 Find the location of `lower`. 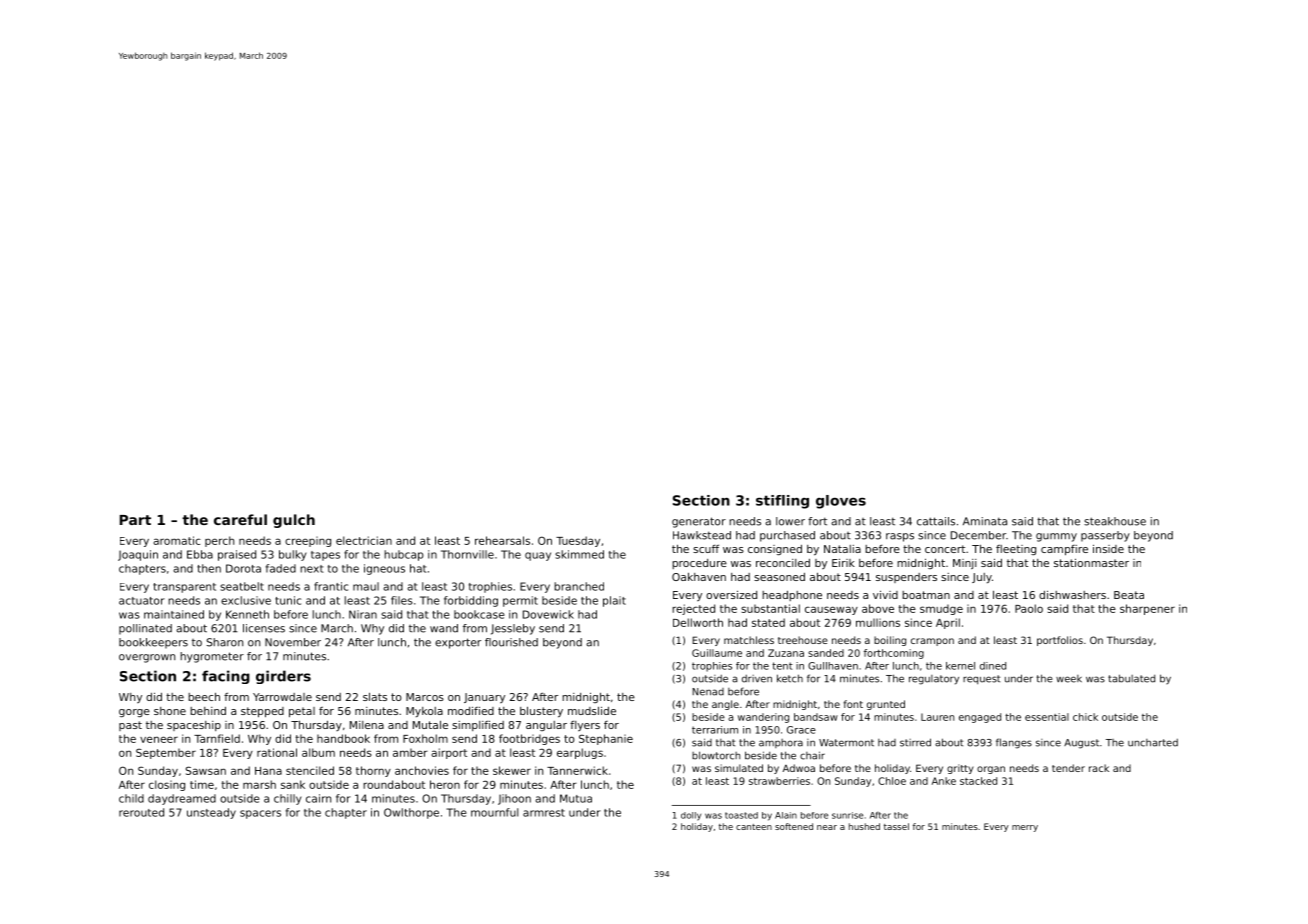

lower is located at coordinates (790, 521).
